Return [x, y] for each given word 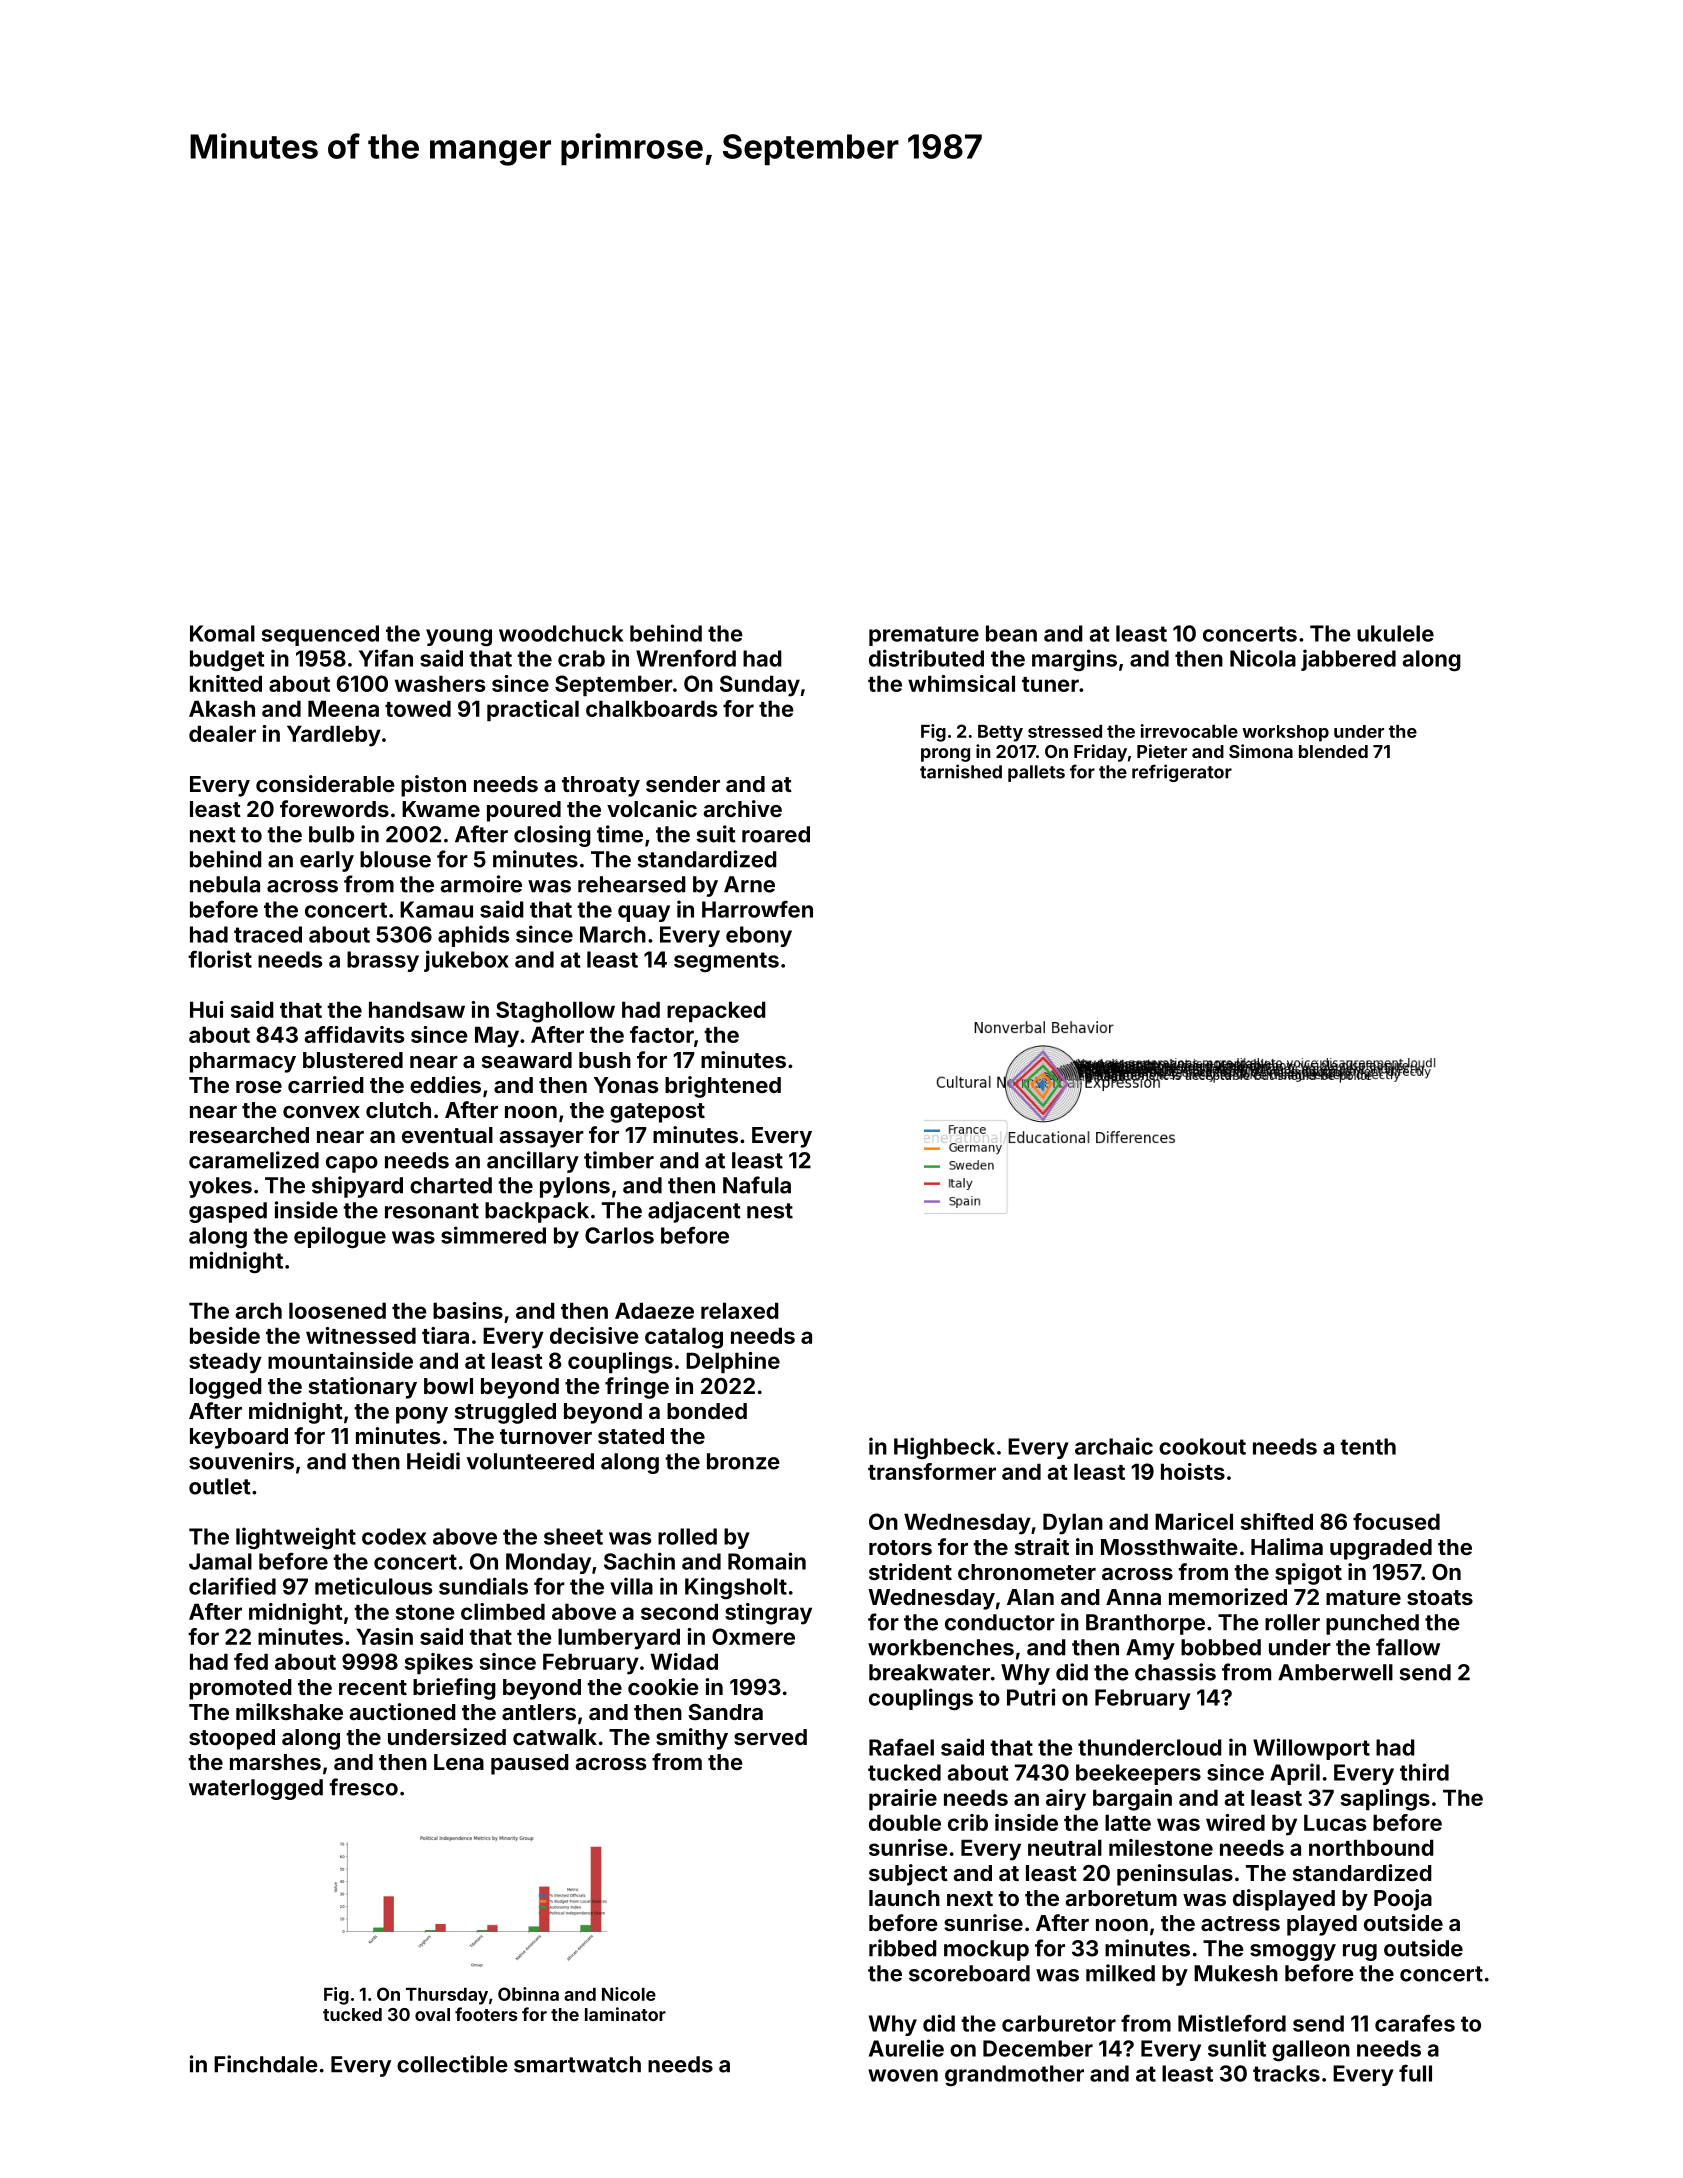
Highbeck [944, 1448]
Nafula [757, 1185]
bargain [1132, 1800]
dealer [222, 733]
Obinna [528, 1994]
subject [908, 1875]
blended [1333, 751]
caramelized [254, 1160]
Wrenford [686, 658]
